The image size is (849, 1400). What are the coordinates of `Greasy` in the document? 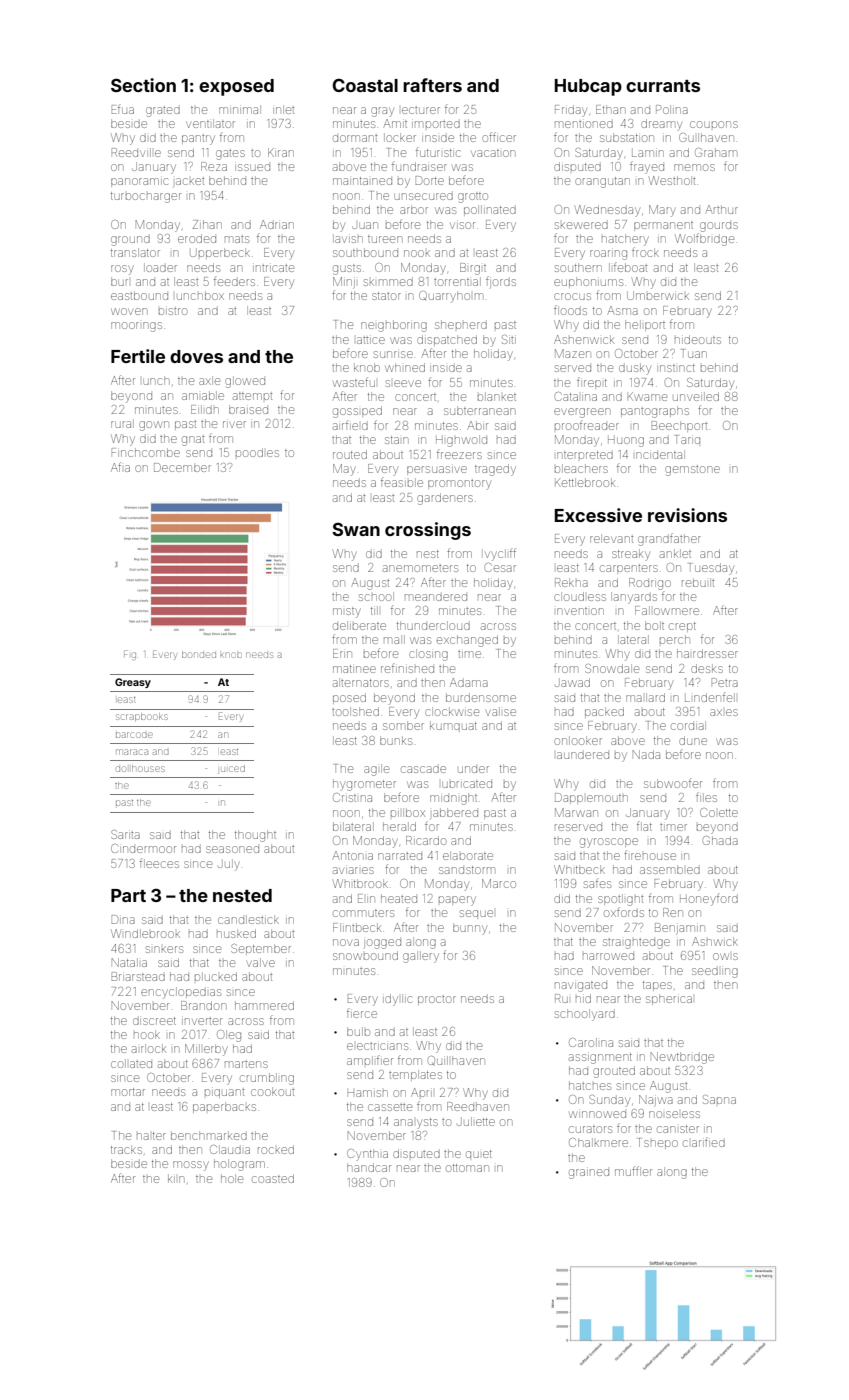 It's located at (133, 683).
